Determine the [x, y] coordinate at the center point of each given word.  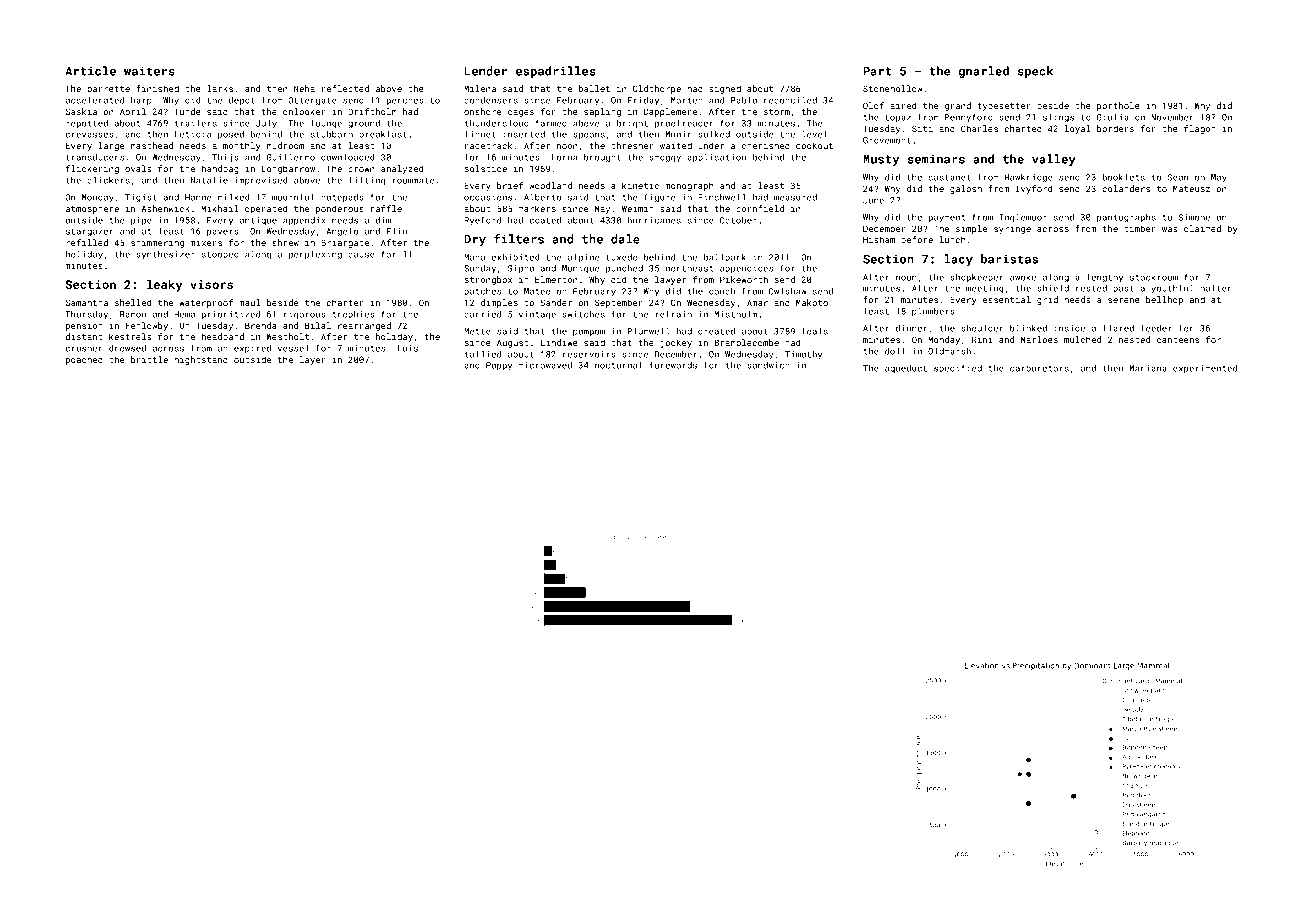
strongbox [488, 280]
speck [1035, 72]
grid [1047, 300]
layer [313, 360]
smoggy [665, 159]
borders [1115, 128]
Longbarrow [288, 169]
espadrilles [556, 72]
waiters [149, 71]
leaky [164, 286]
